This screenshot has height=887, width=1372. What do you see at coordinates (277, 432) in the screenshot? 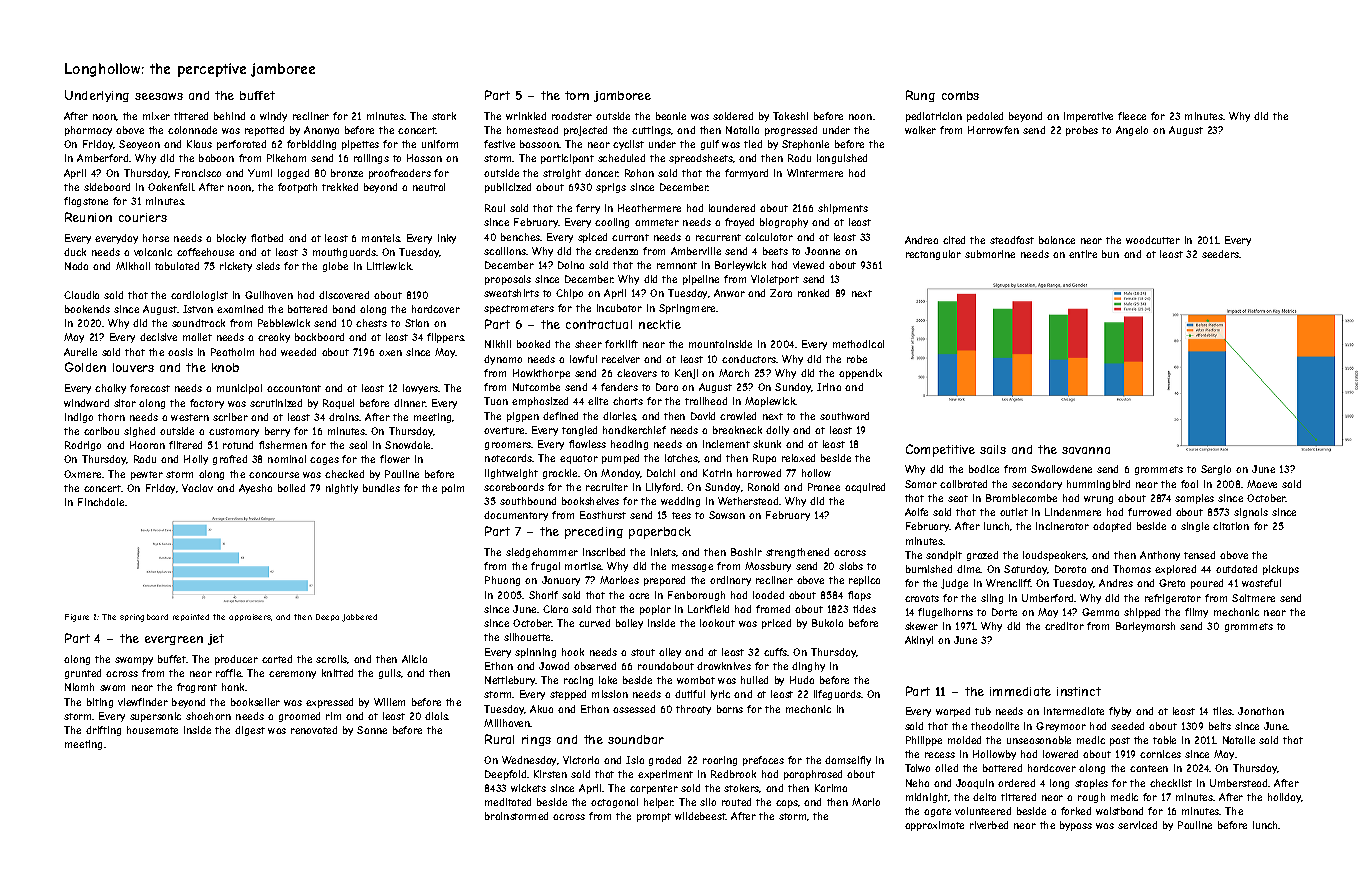
I see `berry` at bounding box center [277, 432].
